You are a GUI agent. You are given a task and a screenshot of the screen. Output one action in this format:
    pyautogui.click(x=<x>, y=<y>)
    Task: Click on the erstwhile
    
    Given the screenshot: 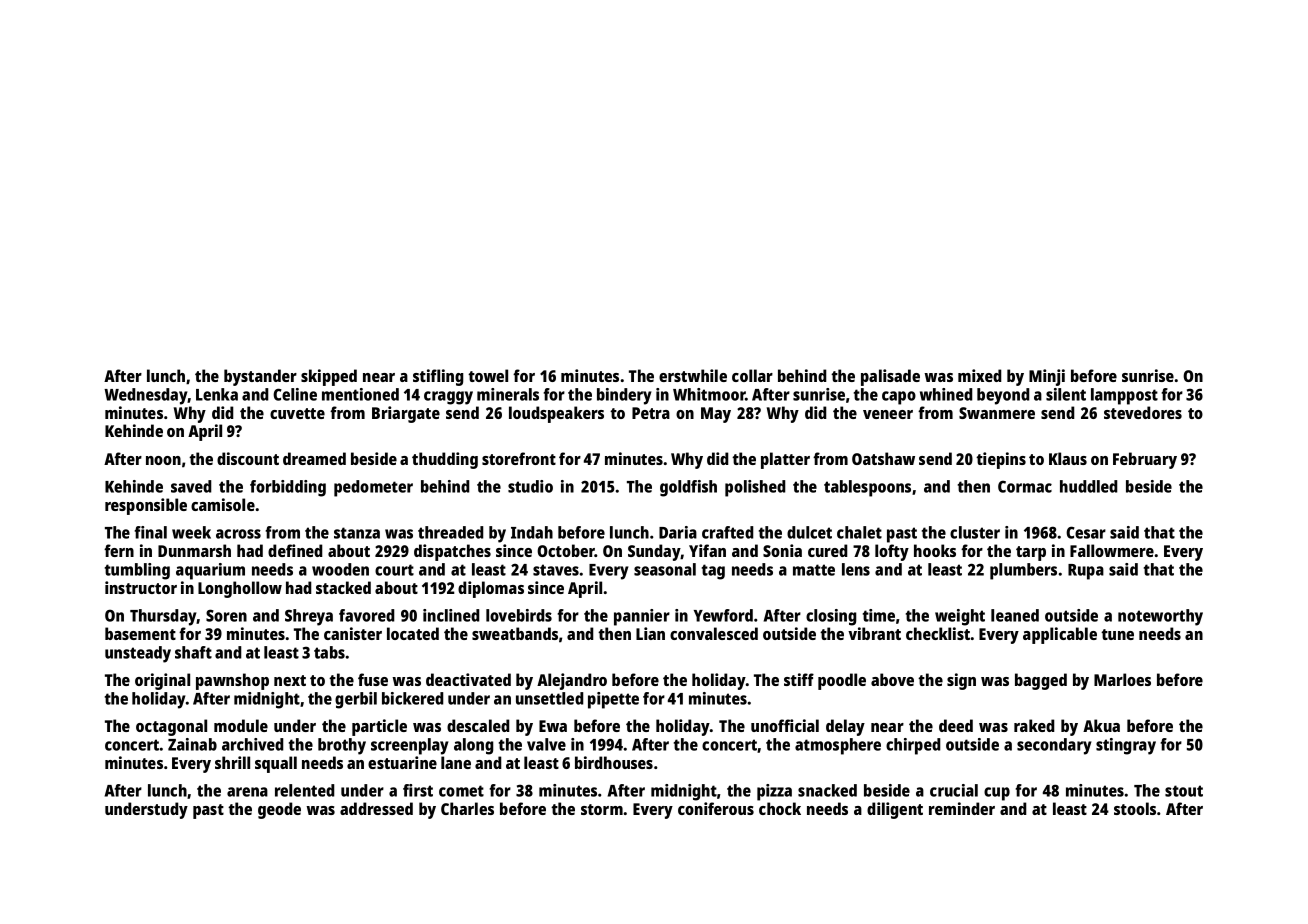 What is the action you would take?
    pyautogui.click(x=693, y=375)
